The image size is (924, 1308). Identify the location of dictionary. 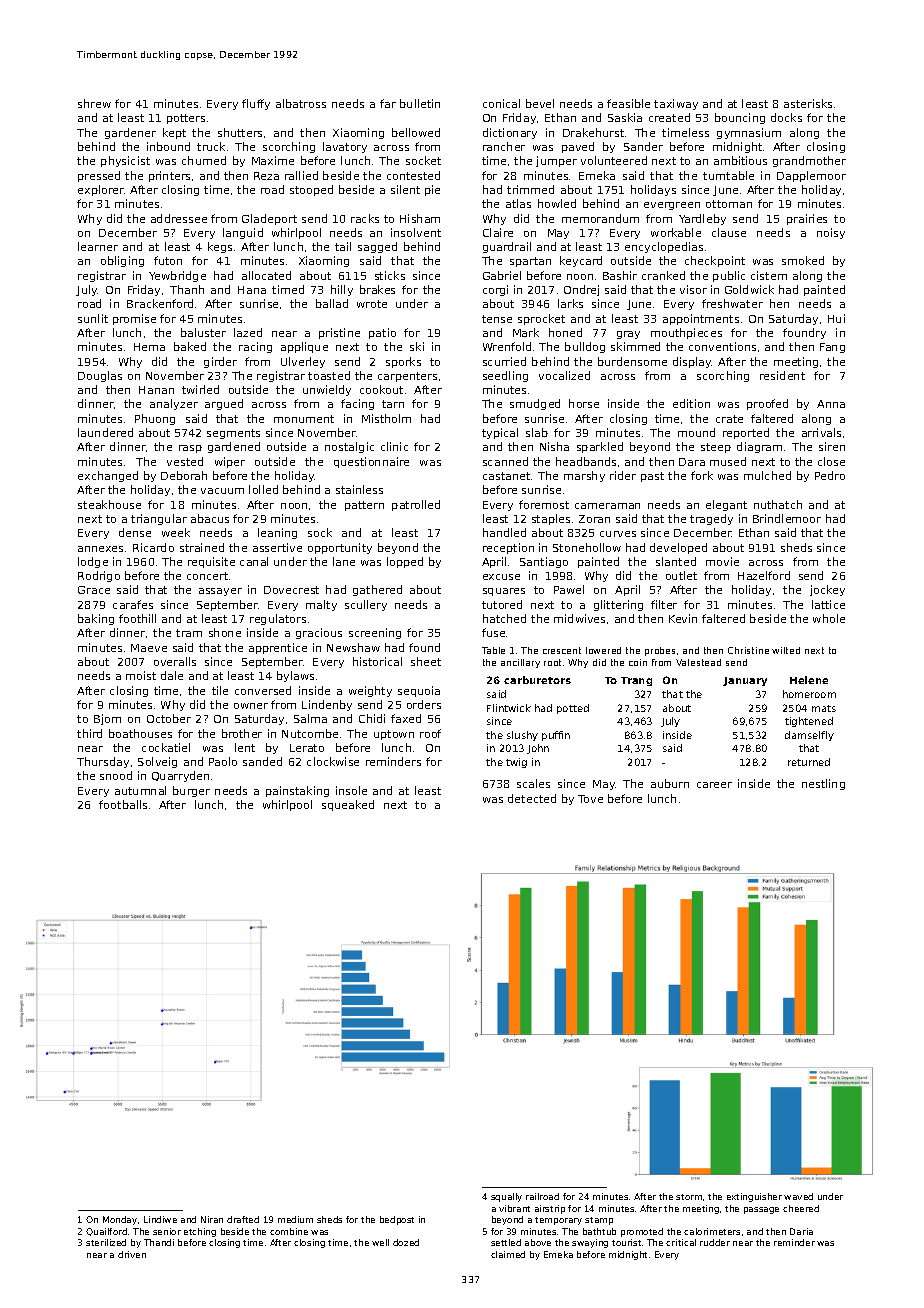
(510, 133).
